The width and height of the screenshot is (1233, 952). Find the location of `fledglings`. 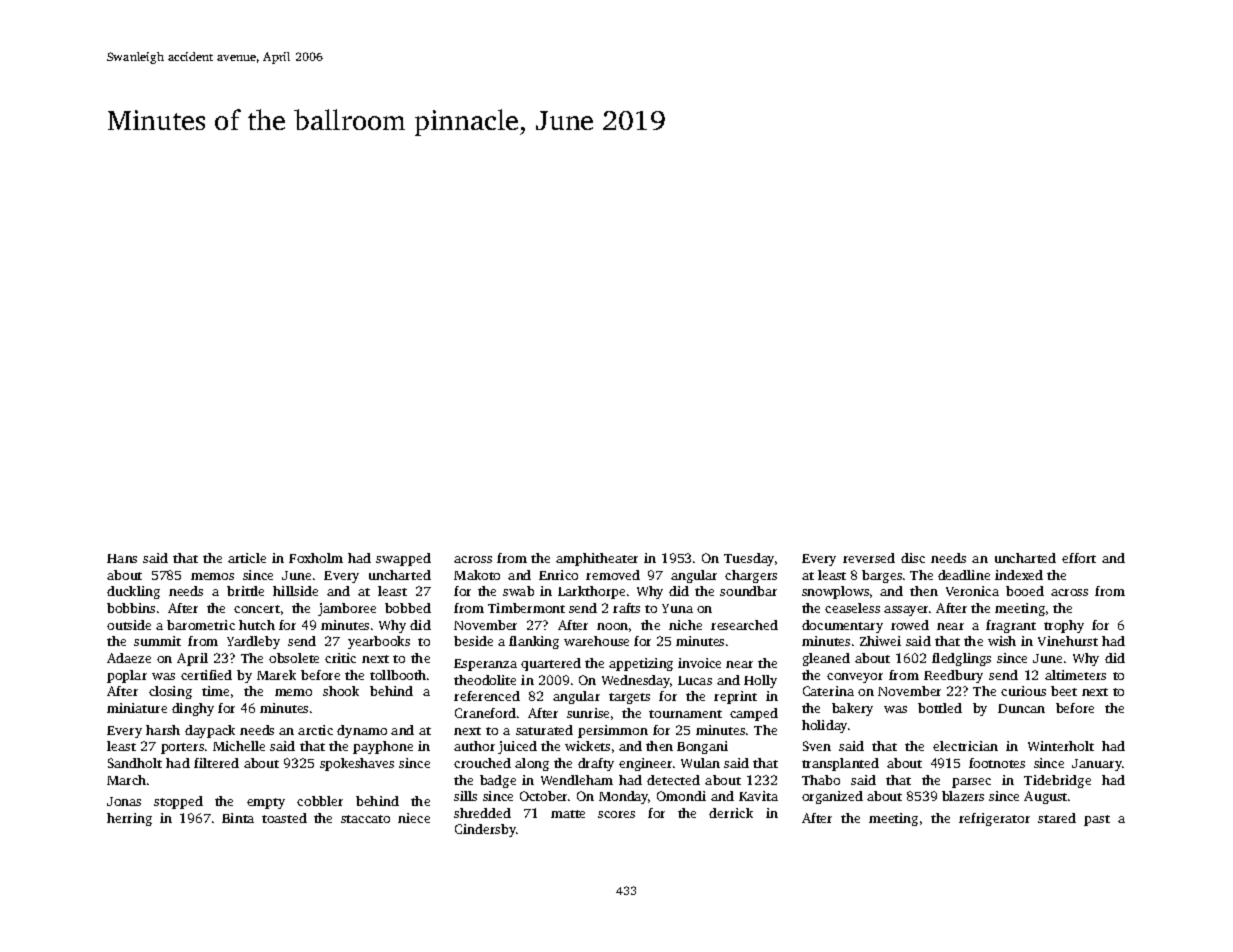

fledglings is located at coordinates (961, 659).
